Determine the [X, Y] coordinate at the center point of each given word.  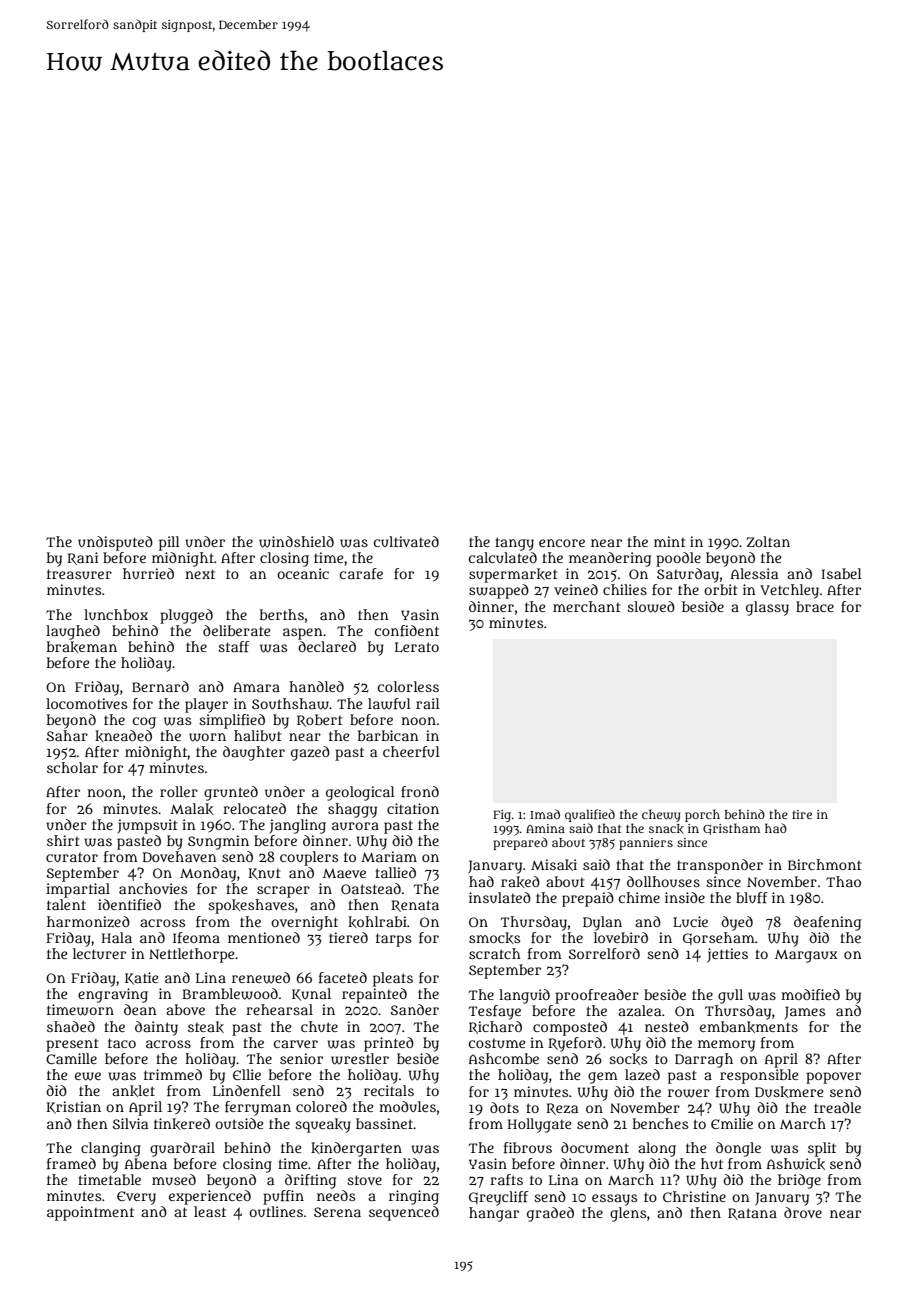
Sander [415, 1009]
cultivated [406, 541]
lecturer [99, 953]
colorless [408, 686]
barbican [388, 735]
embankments [749, 1027]
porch [702, 815]
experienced [210, 1197]
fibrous [528, 1147]
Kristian [74, 1107]
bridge [799, 1181]
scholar [72, 767]
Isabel [842, 573]
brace [815, 606]
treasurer [79, 574]
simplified [232, 721]
